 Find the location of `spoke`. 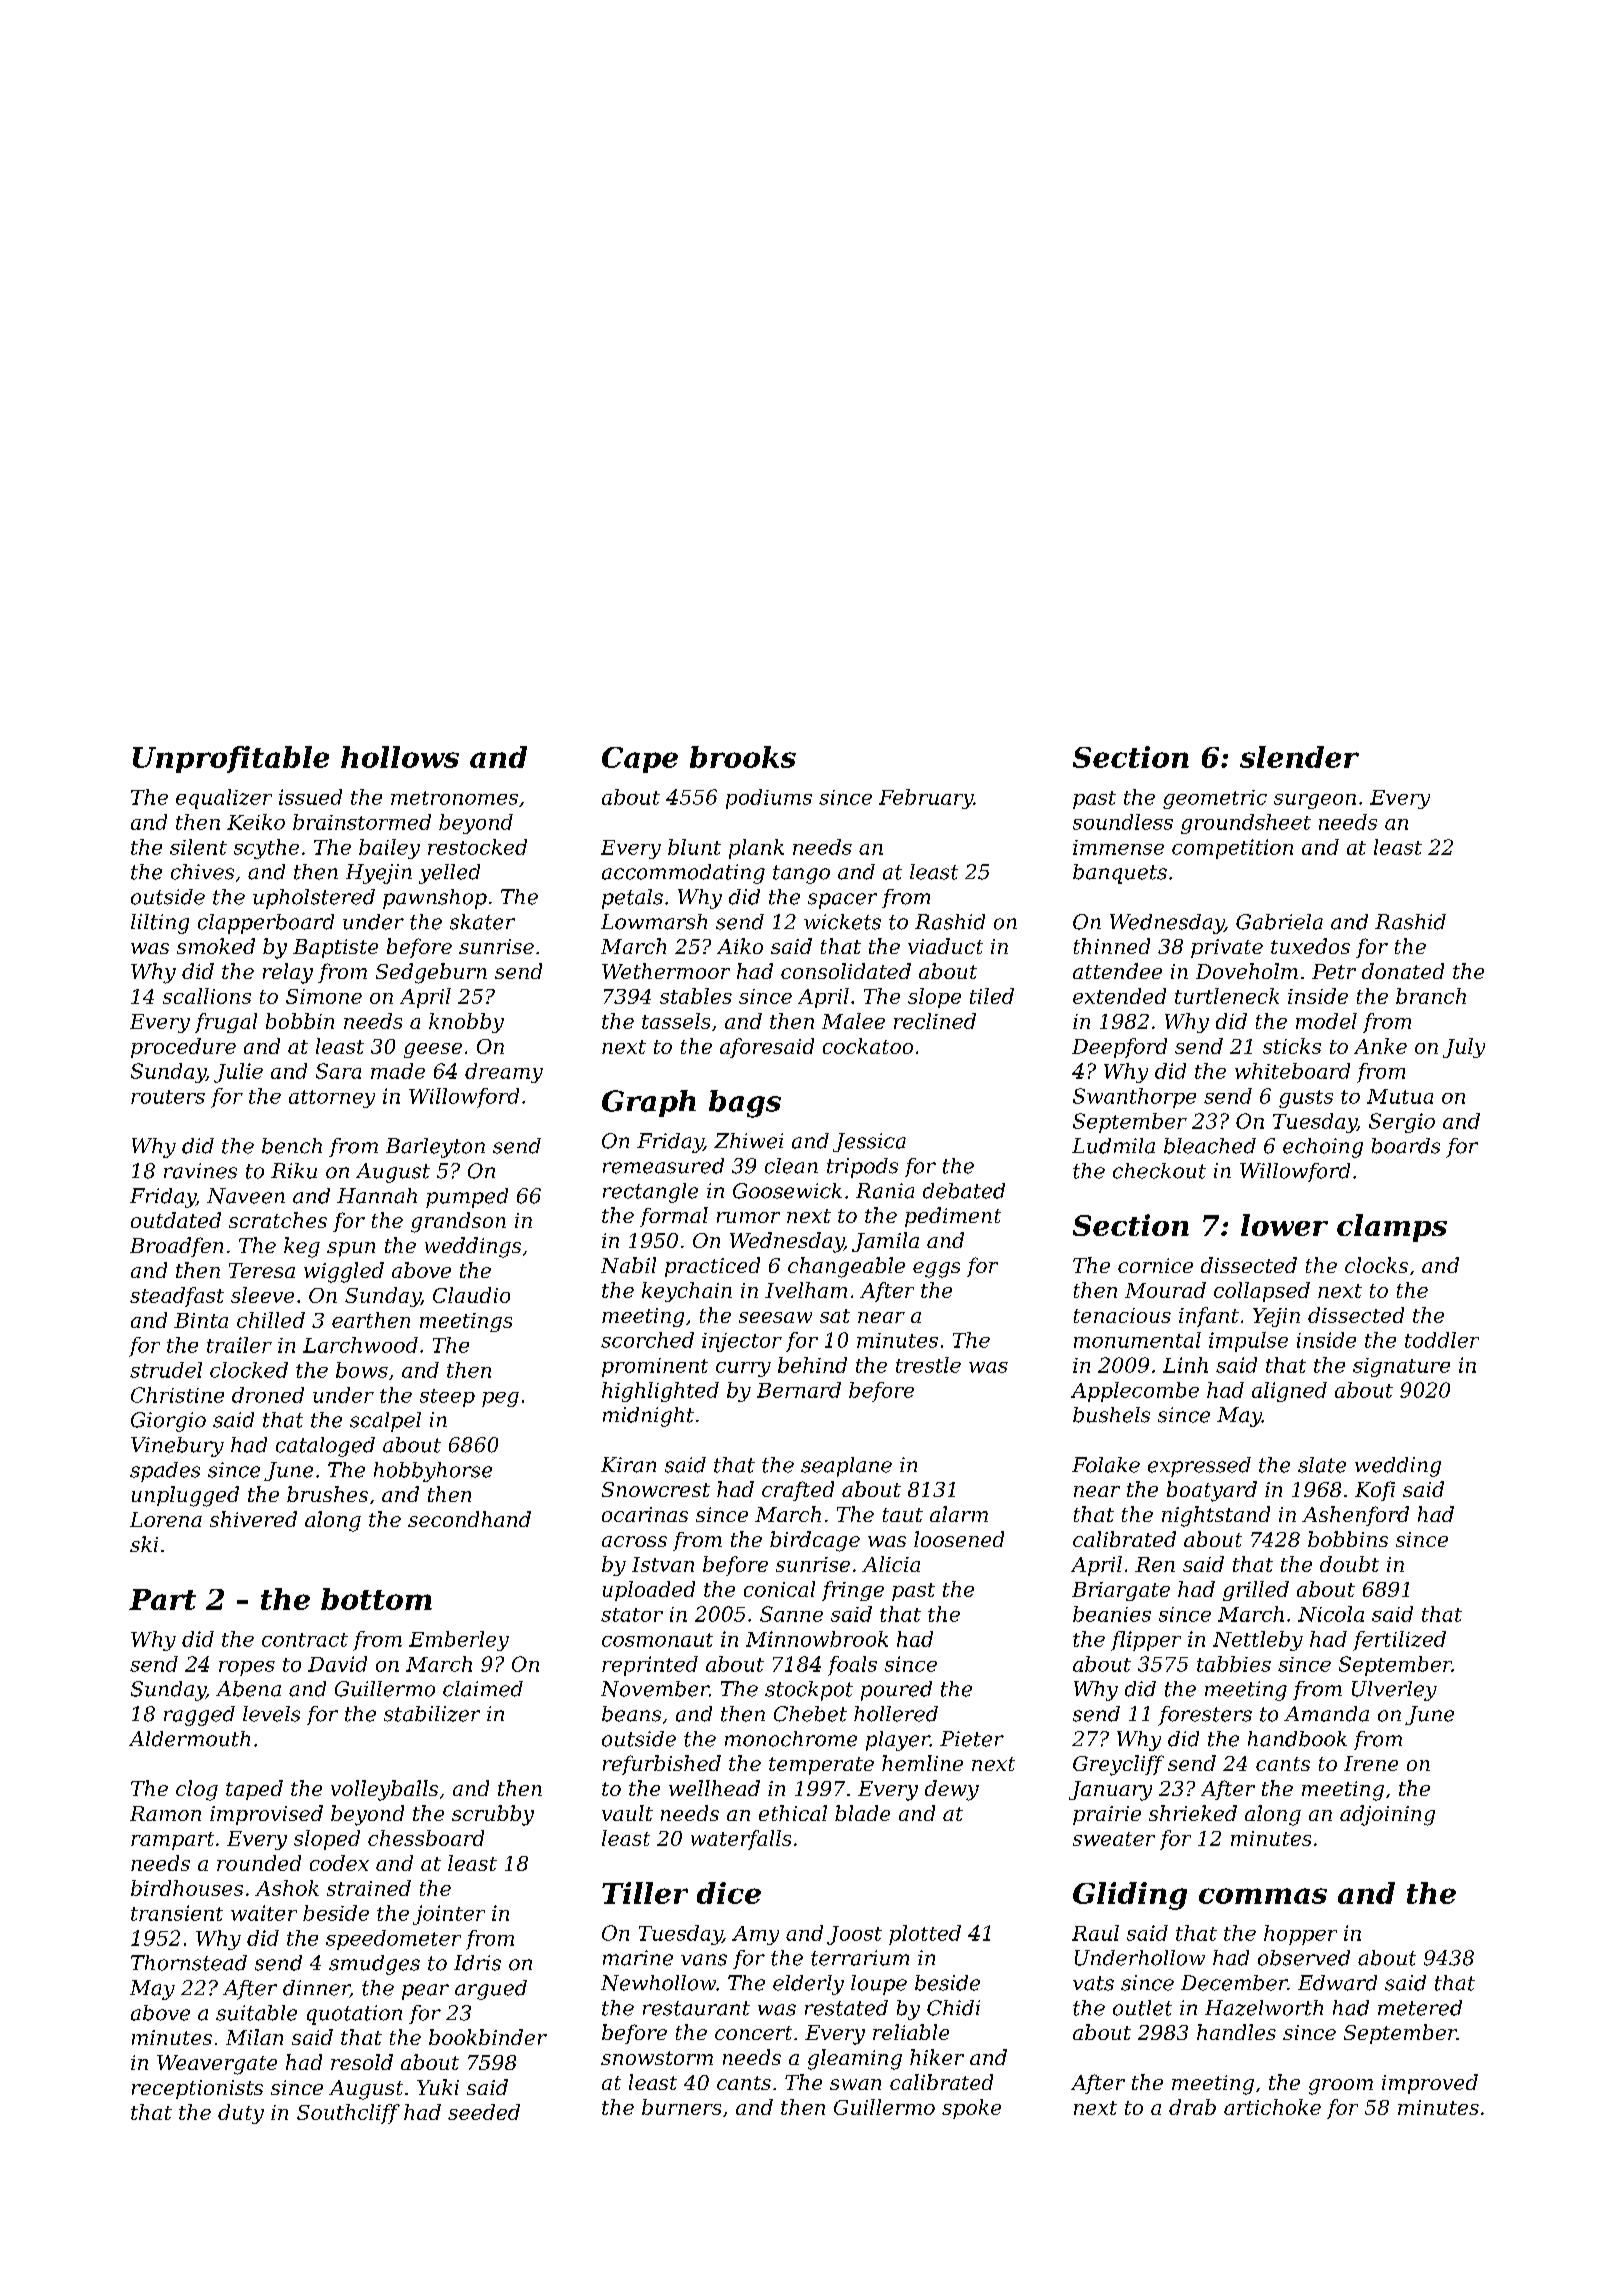

spoke is located at coordinates (971, 2109).
